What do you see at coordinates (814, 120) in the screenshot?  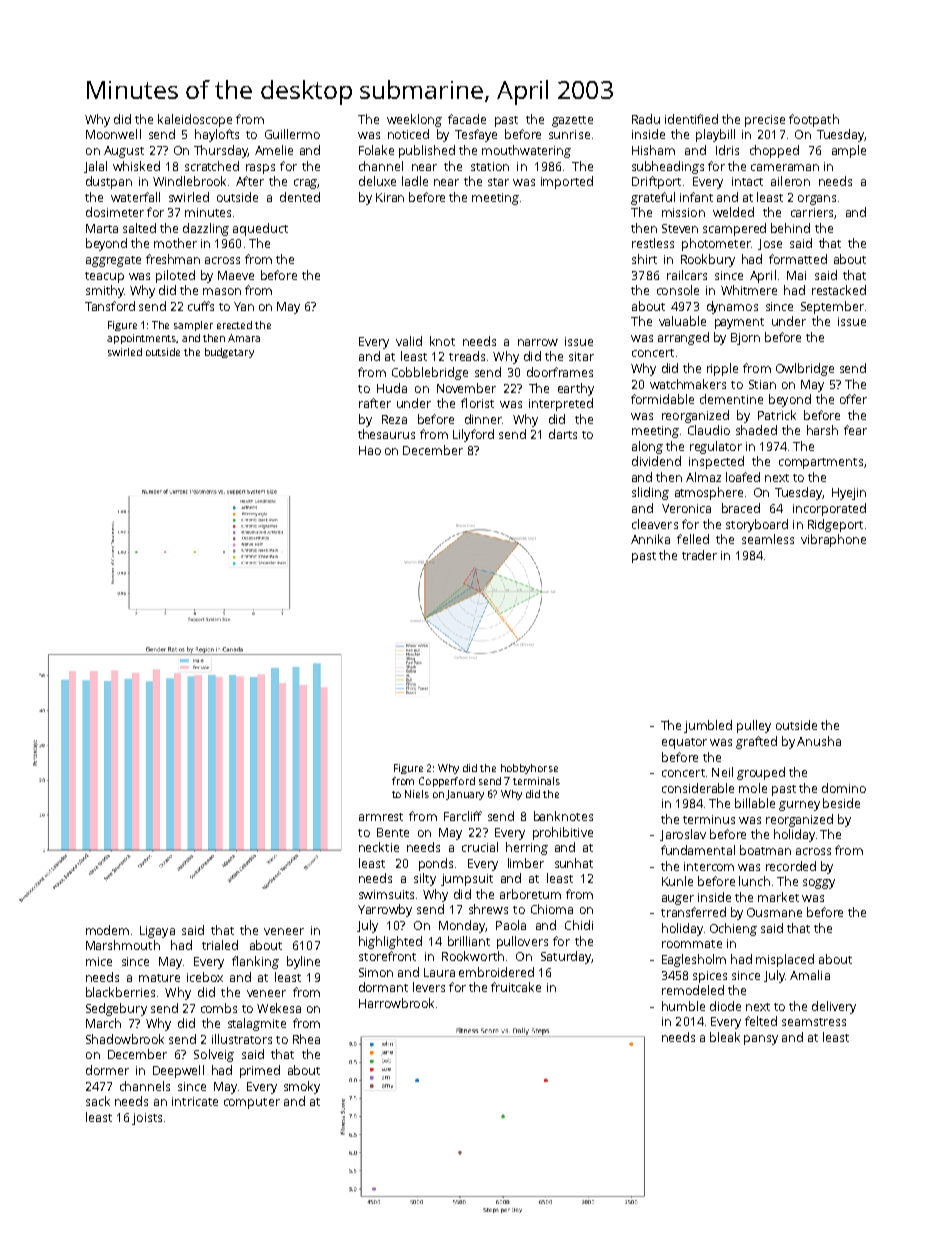 I see `footpath` at bounding box center [814, 120].
